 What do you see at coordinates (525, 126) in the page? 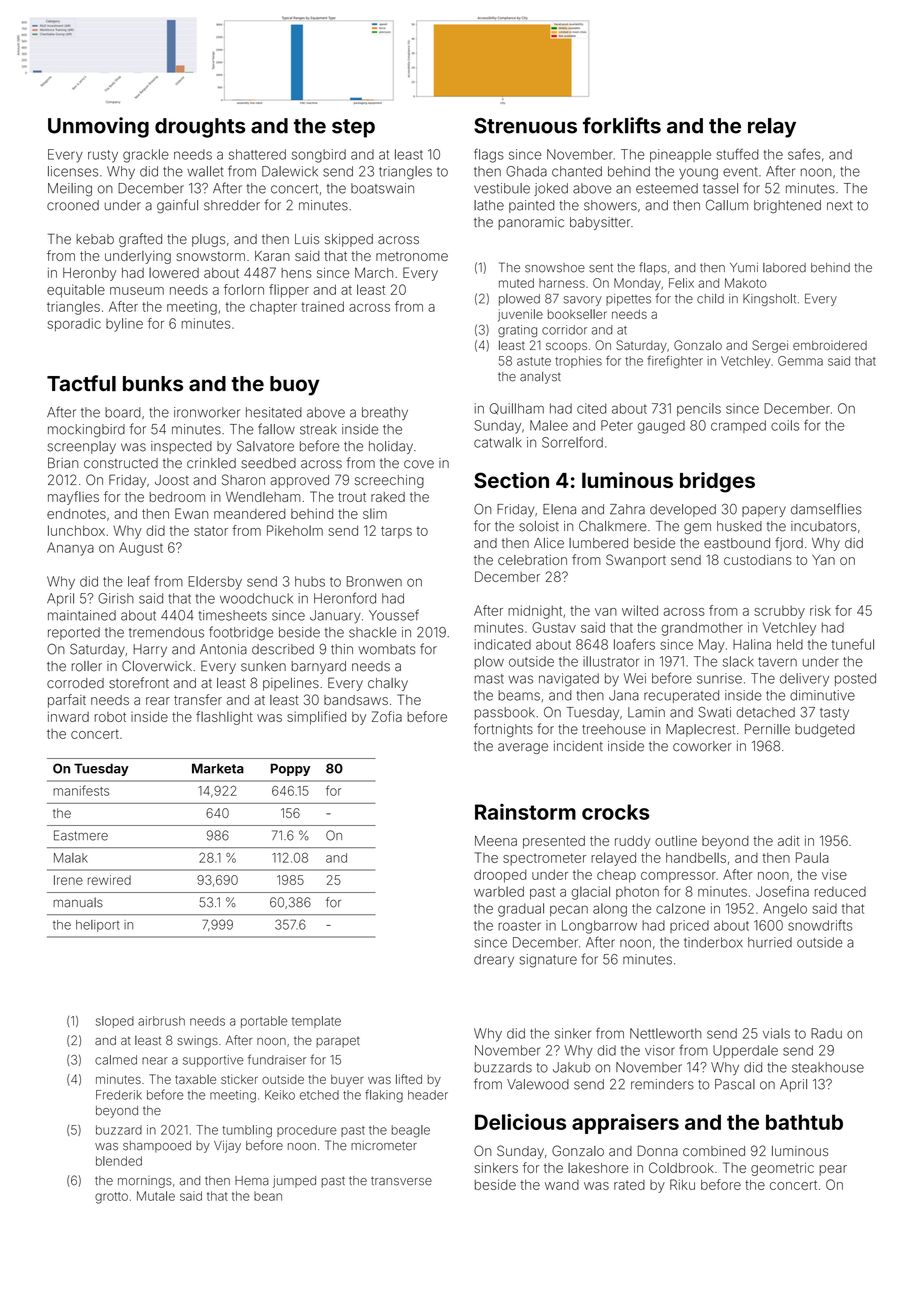
I see `Strenuous` at bounding box center [525, 126].
